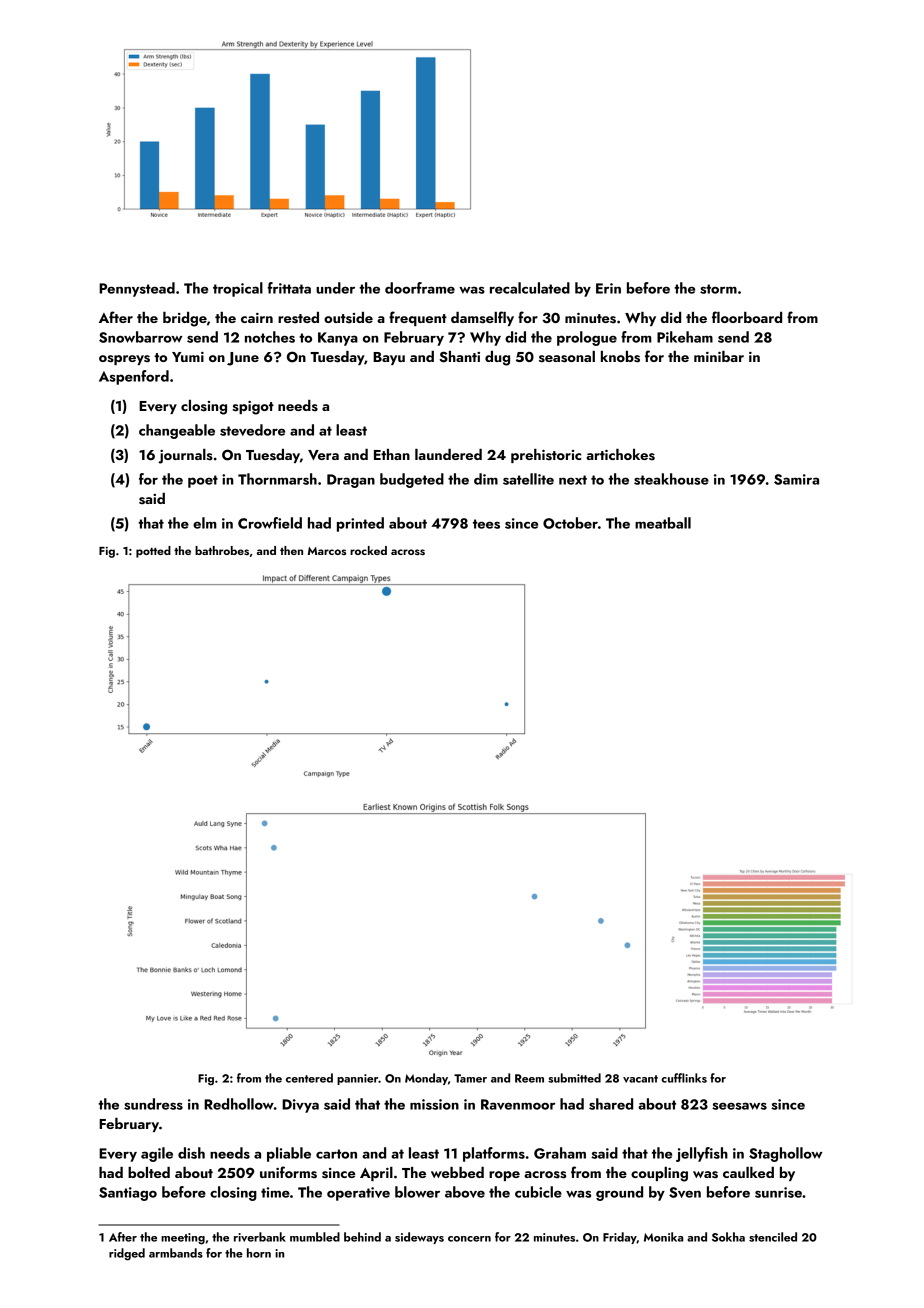  I want to click on poet, so click(203, 481).
